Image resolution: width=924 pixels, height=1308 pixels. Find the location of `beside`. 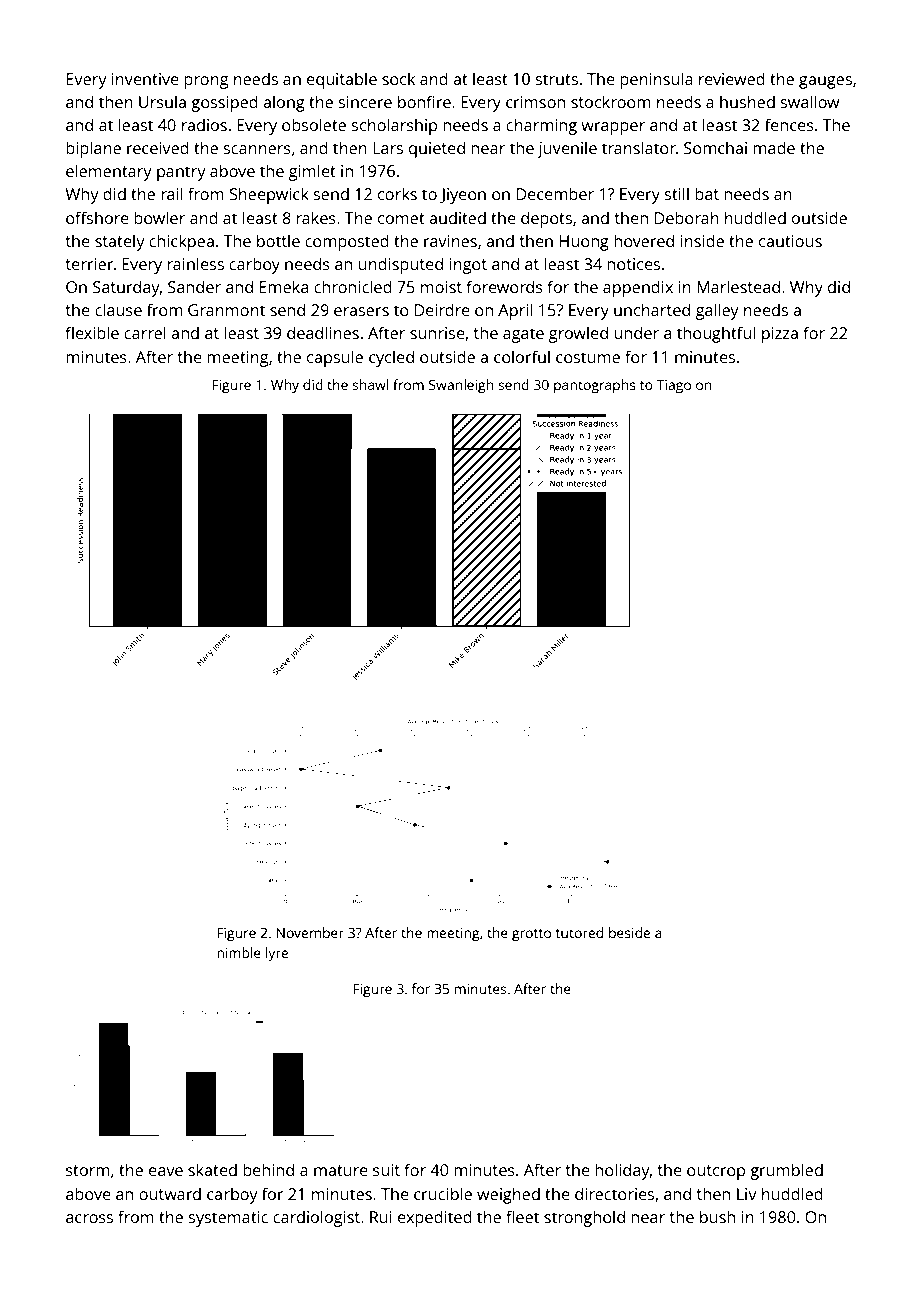

beside is located at coordinates (629, 932).
